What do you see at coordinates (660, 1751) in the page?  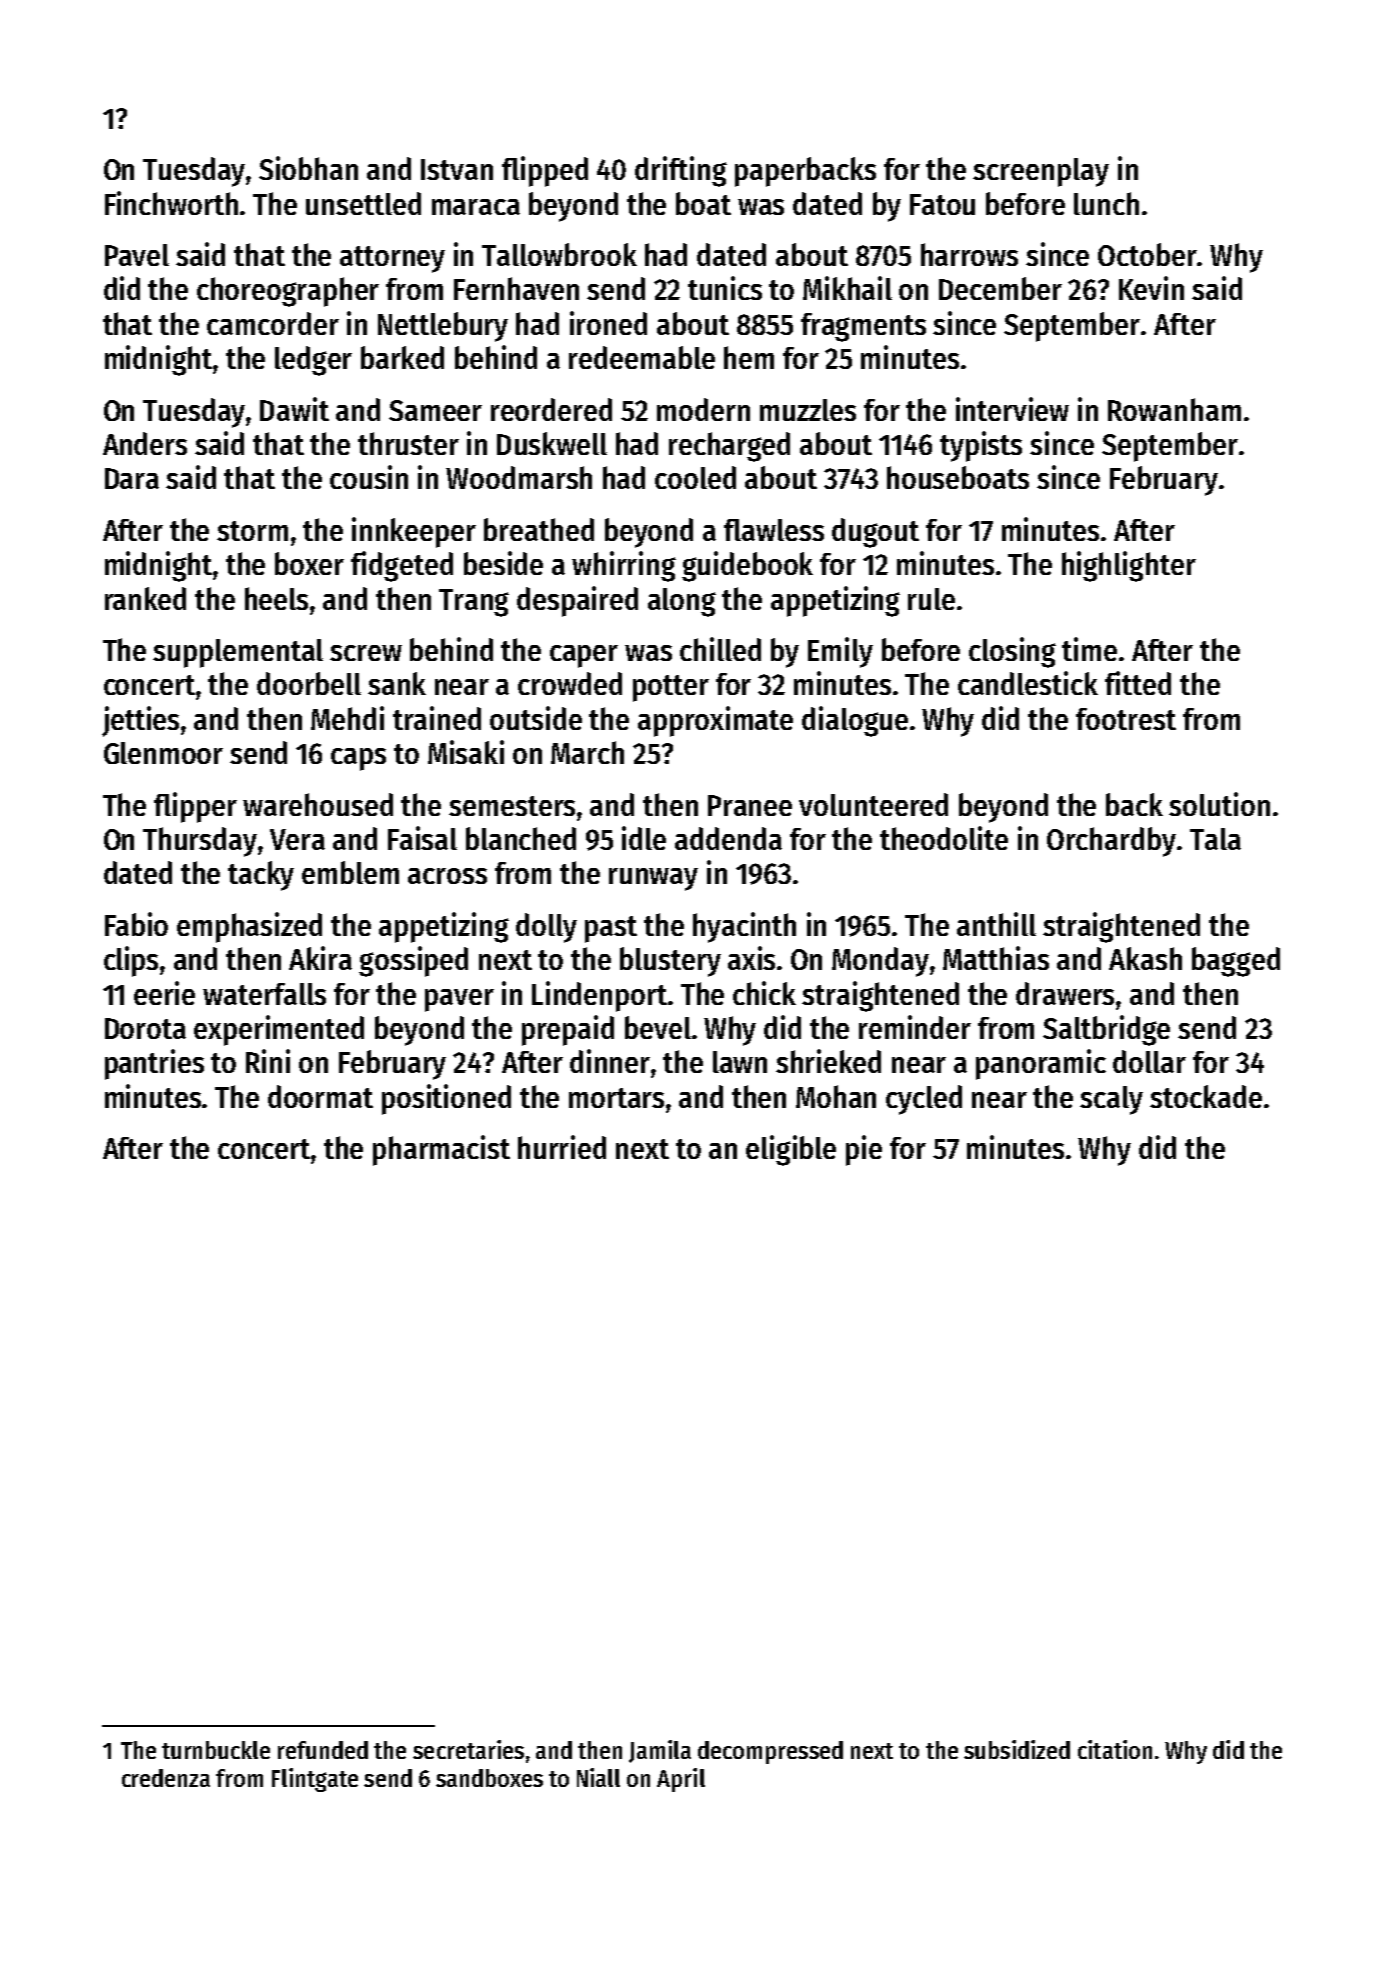 I see `Jamila` at bounding box center [660, 1751].
